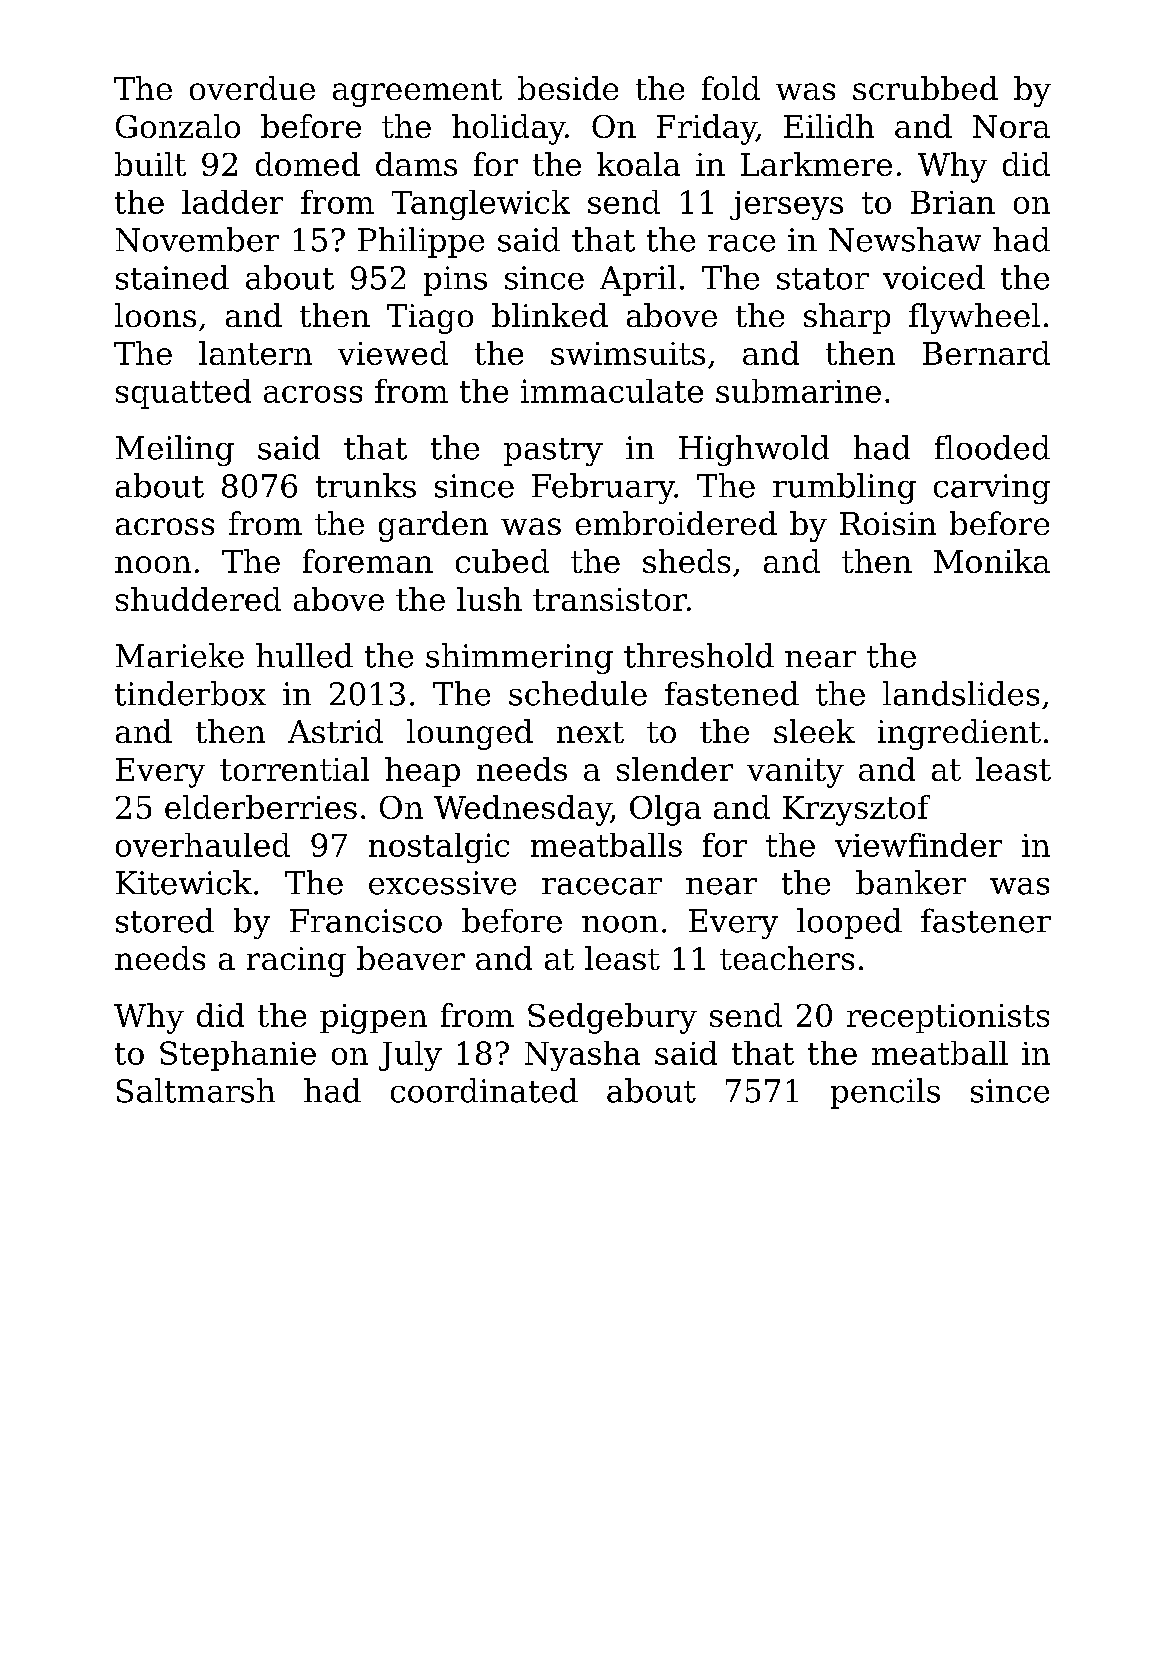  I want to click on excessive, so click(442, 883).
